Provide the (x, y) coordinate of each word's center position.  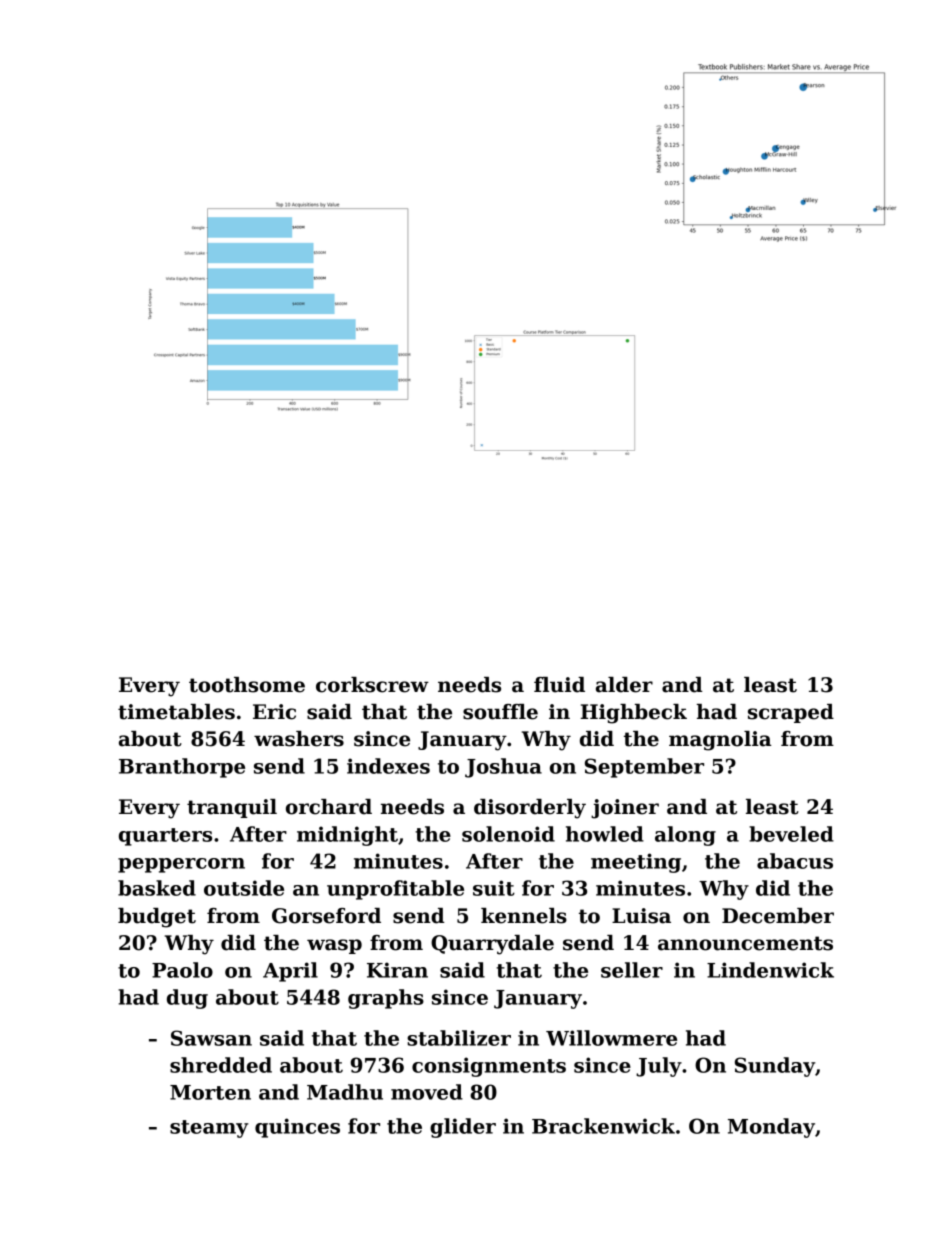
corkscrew (372, 685)
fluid (559, 685)
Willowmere (611, 1038)
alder (624, 685)
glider (463, 1128)
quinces (297, 1128)
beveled (791, 834)
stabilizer (459, 1038)
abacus (795, 861)
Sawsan (211, 1038)
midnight (347, 836)
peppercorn (181, 865)
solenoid (508, 834)
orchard (329, 807)
